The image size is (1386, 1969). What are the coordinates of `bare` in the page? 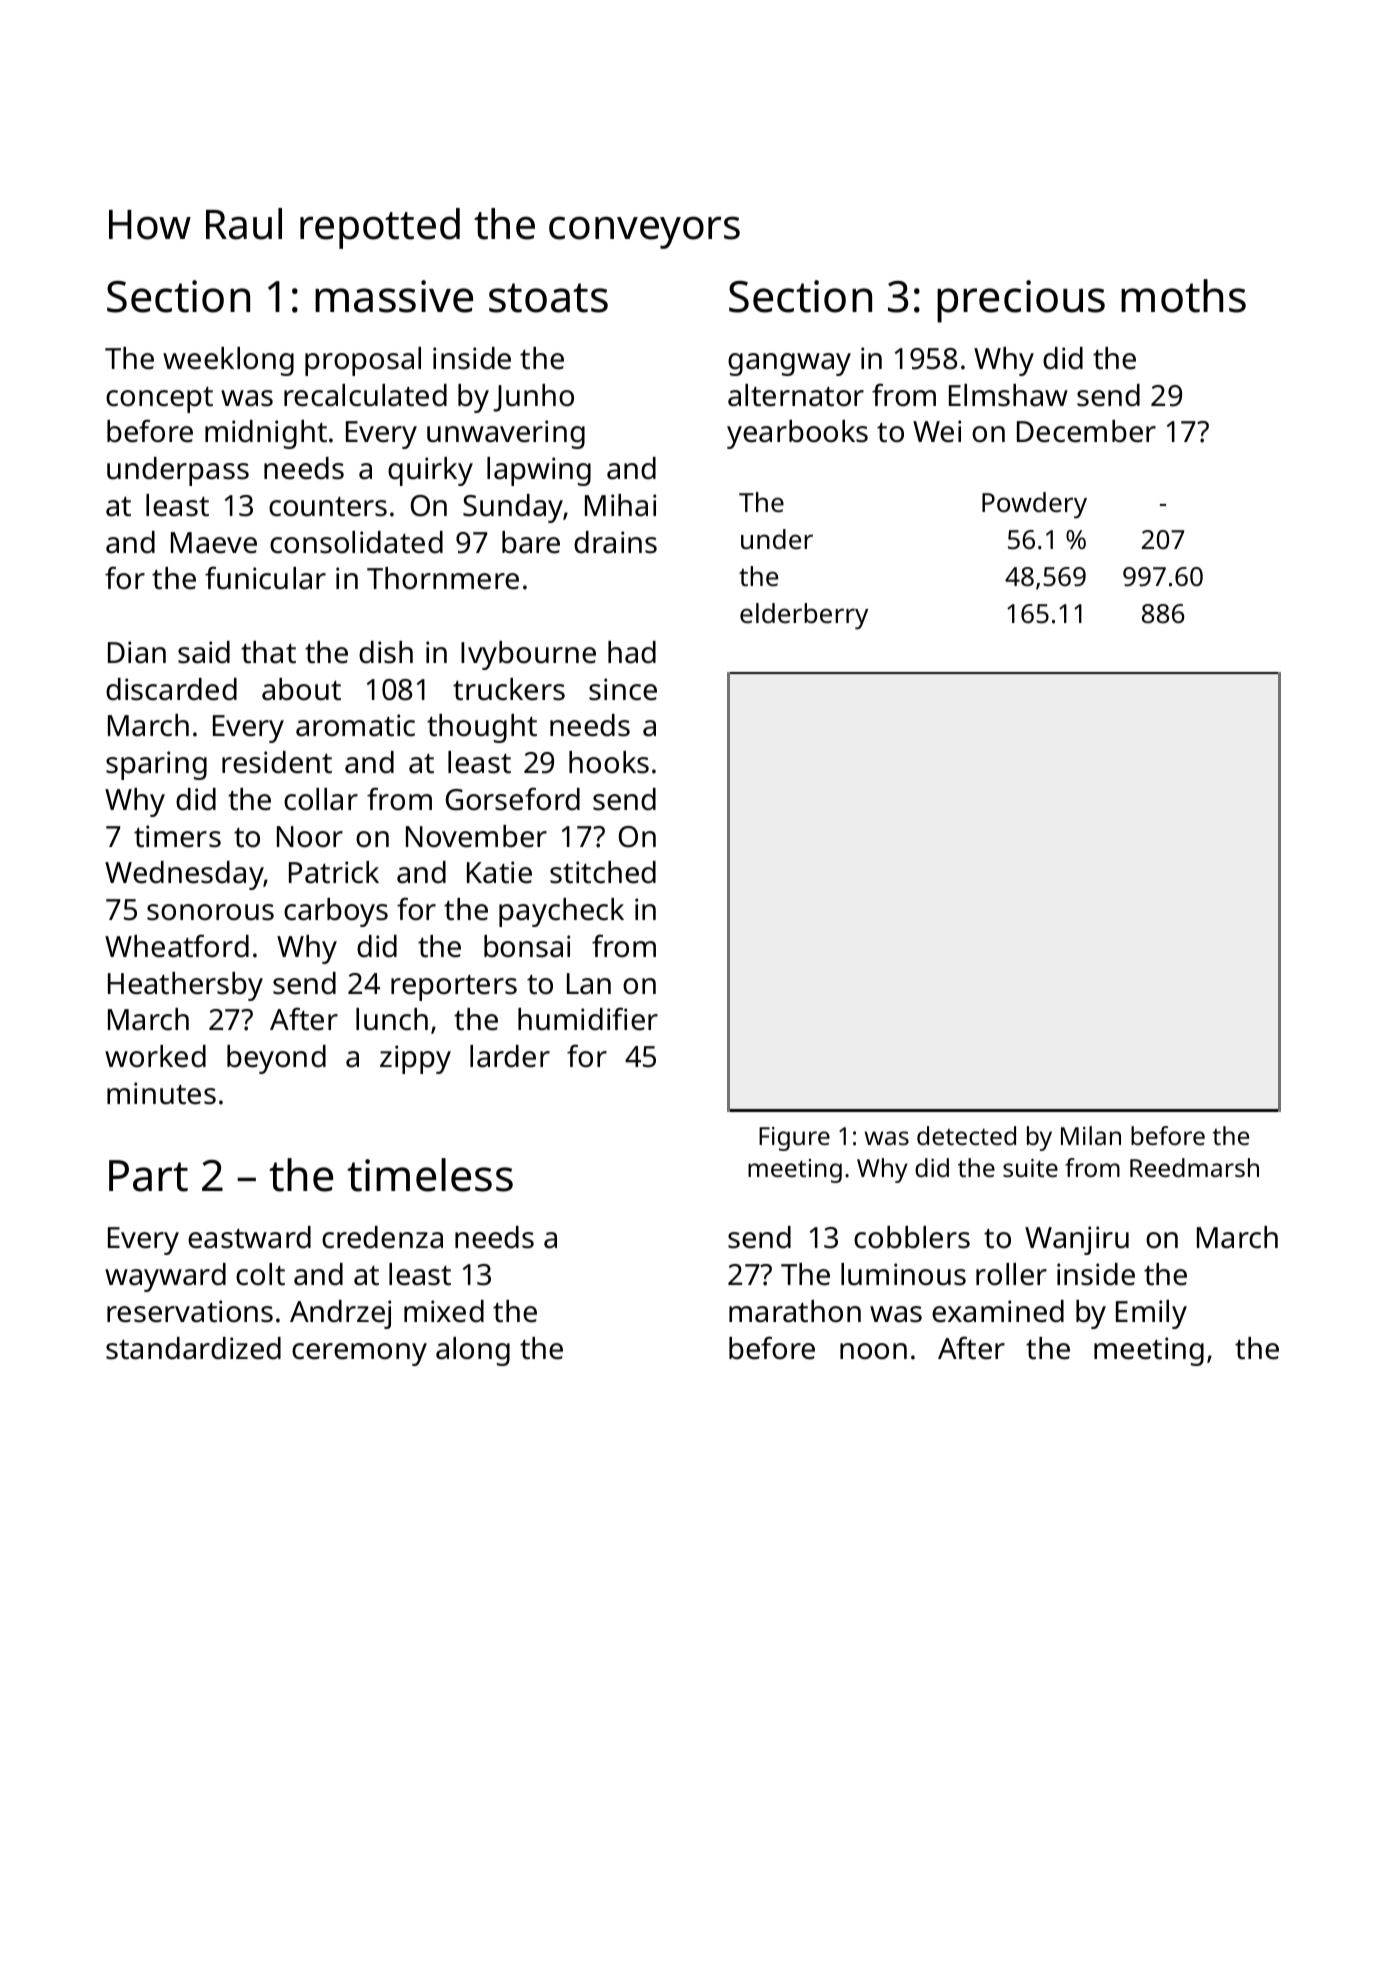 It's located at (531, 542).
